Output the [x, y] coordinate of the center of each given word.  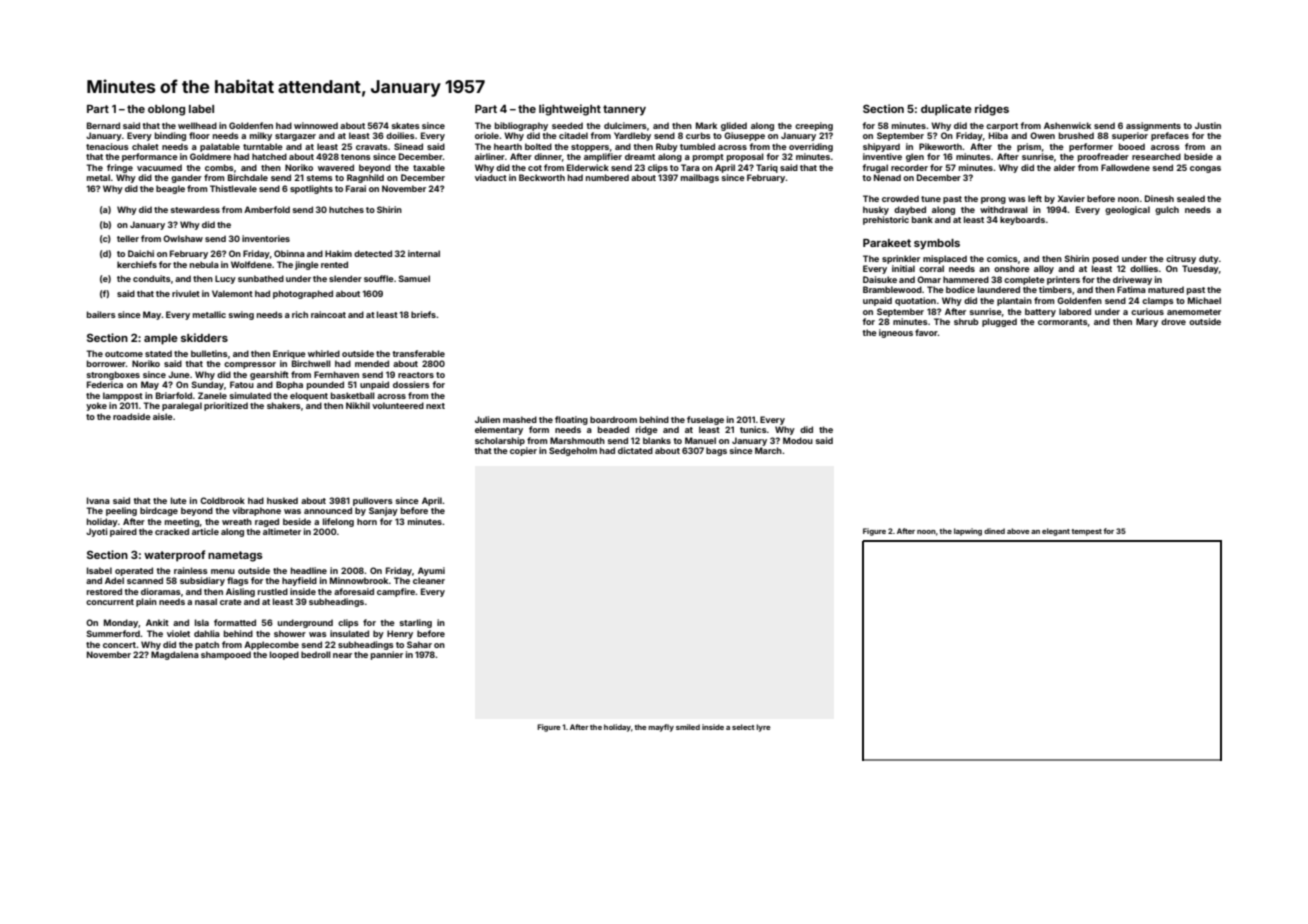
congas [1205, 169]
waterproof [174, 556]
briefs [423, 314]
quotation [915, 301]
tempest [1086, 532]
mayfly [661, 728]
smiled [688, 727]
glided [734, 126]
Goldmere [210, 156]
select [743, 727]
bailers [101, 314]
